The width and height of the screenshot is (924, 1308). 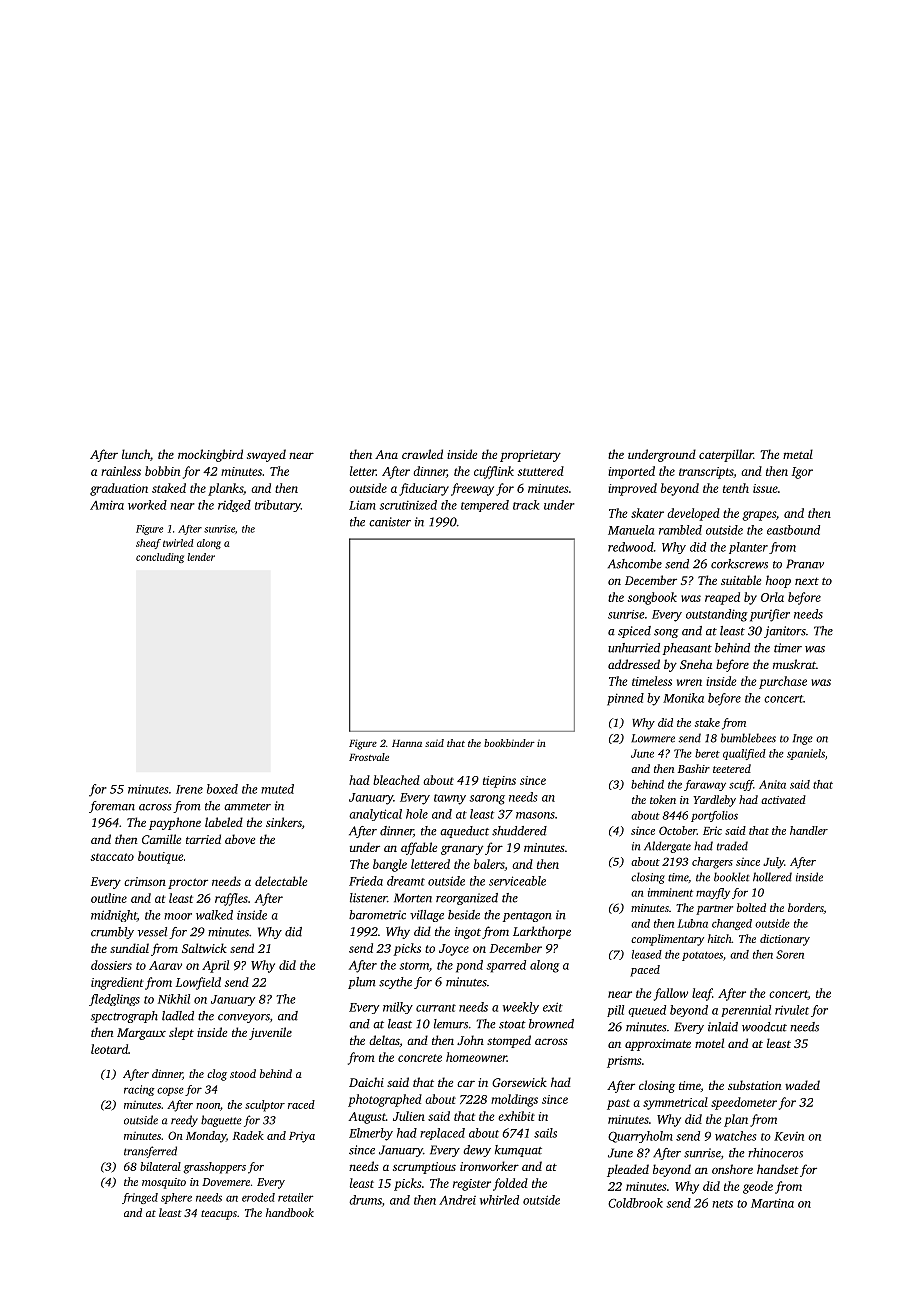 What do you see at coordinates (802, 473) in the screenshot?
I see `Igor` at bounding box center [802, 473].
